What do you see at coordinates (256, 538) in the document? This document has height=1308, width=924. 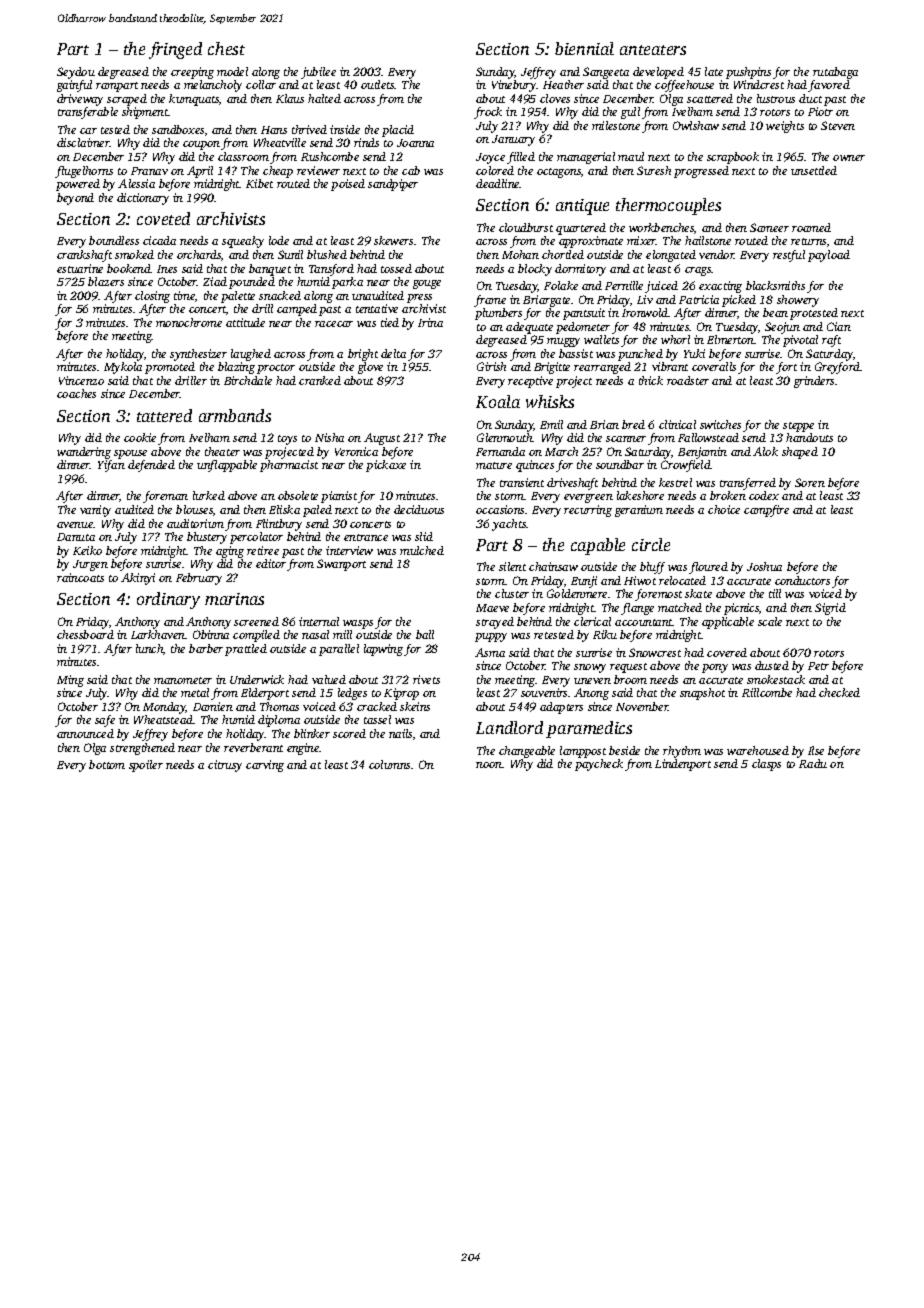 I see `percolator` at bounding box center [256, 538].
